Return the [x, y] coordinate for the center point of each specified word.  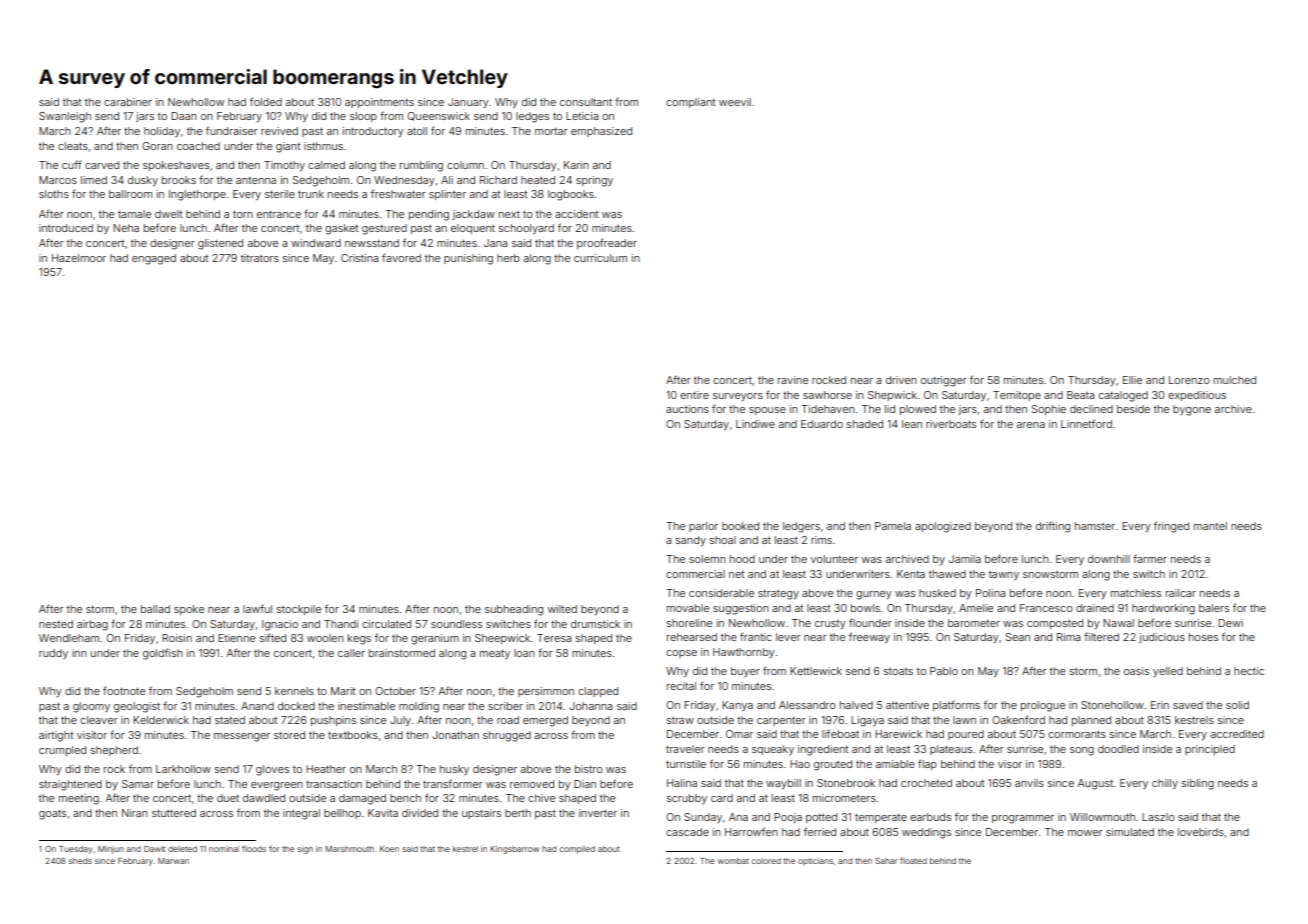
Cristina [359, 258]
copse [681, 654]
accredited [1237, 734]
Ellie [1132, 380]
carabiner [128, 102]
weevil [735, 102]
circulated [386, 624]
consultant [586, 102]
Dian [585, 784]
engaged [154, 259]
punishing [468, 259]
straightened [70, 785]
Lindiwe [755, 424]
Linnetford [1086, 423]
